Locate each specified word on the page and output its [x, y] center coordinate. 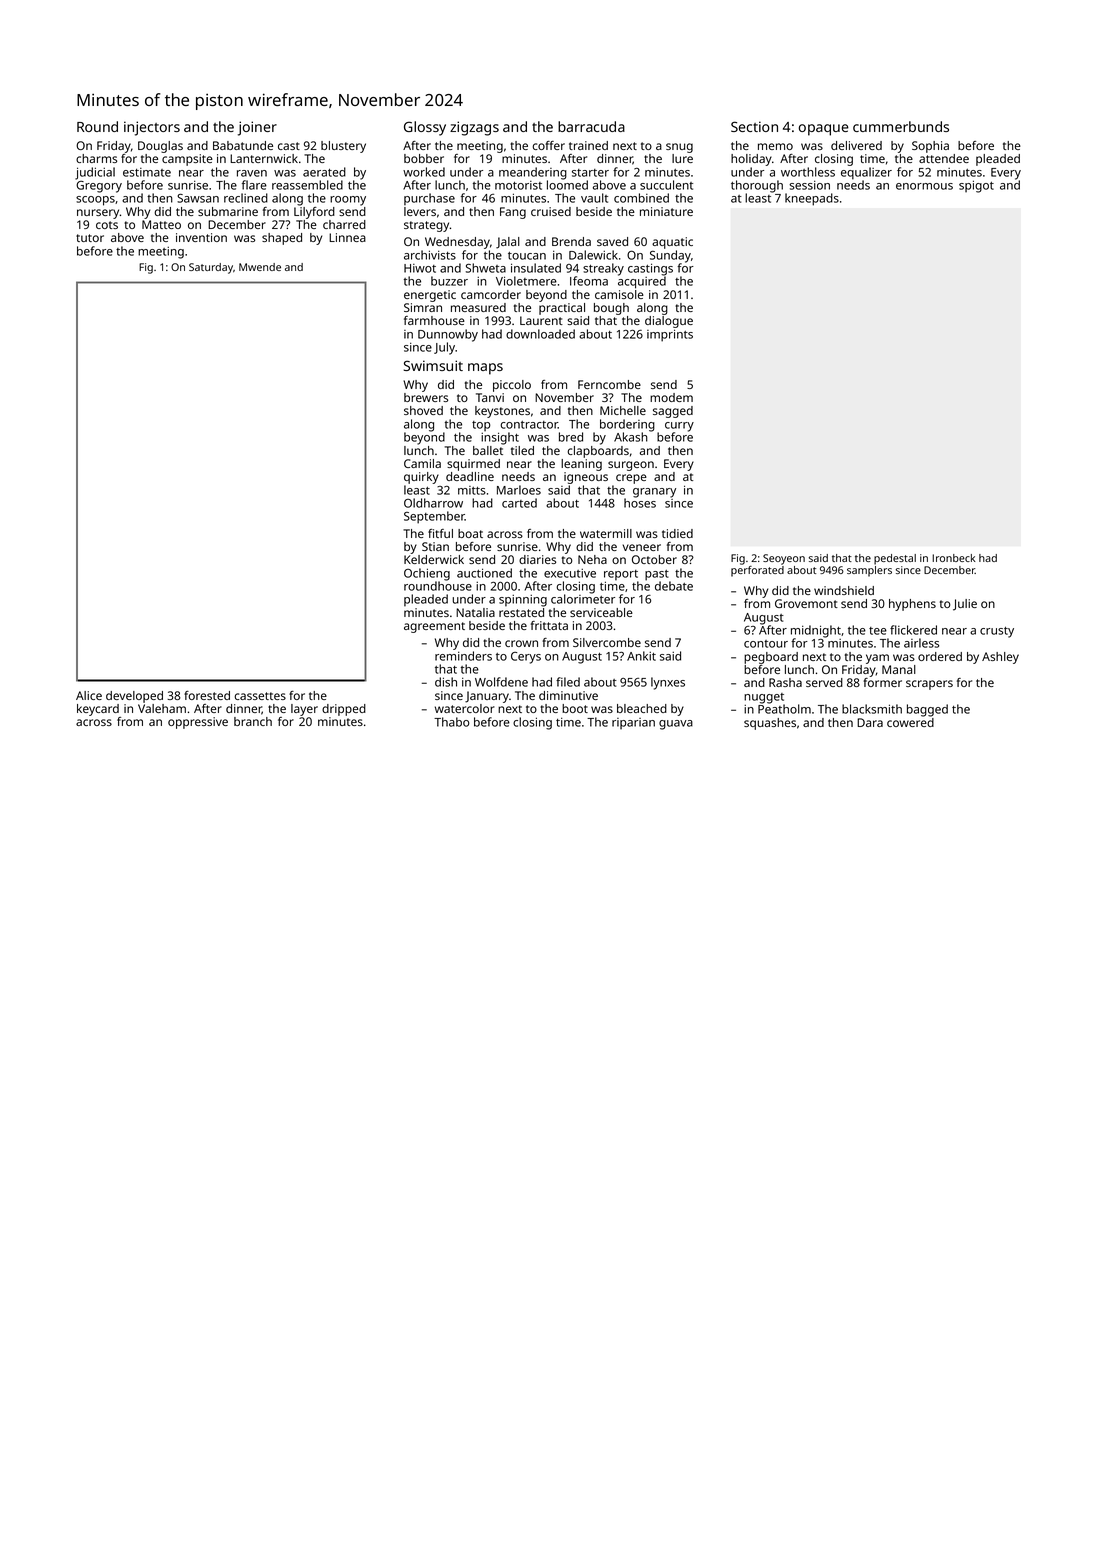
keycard [98, 710]
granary [654, 493]
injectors [152, 128]
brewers [426, 397]
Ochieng [427, 574]
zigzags [474, 128]
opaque [824, 130]
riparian [633, 724]
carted [519, 503]
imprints [670, 335]
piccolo [512, 386]
